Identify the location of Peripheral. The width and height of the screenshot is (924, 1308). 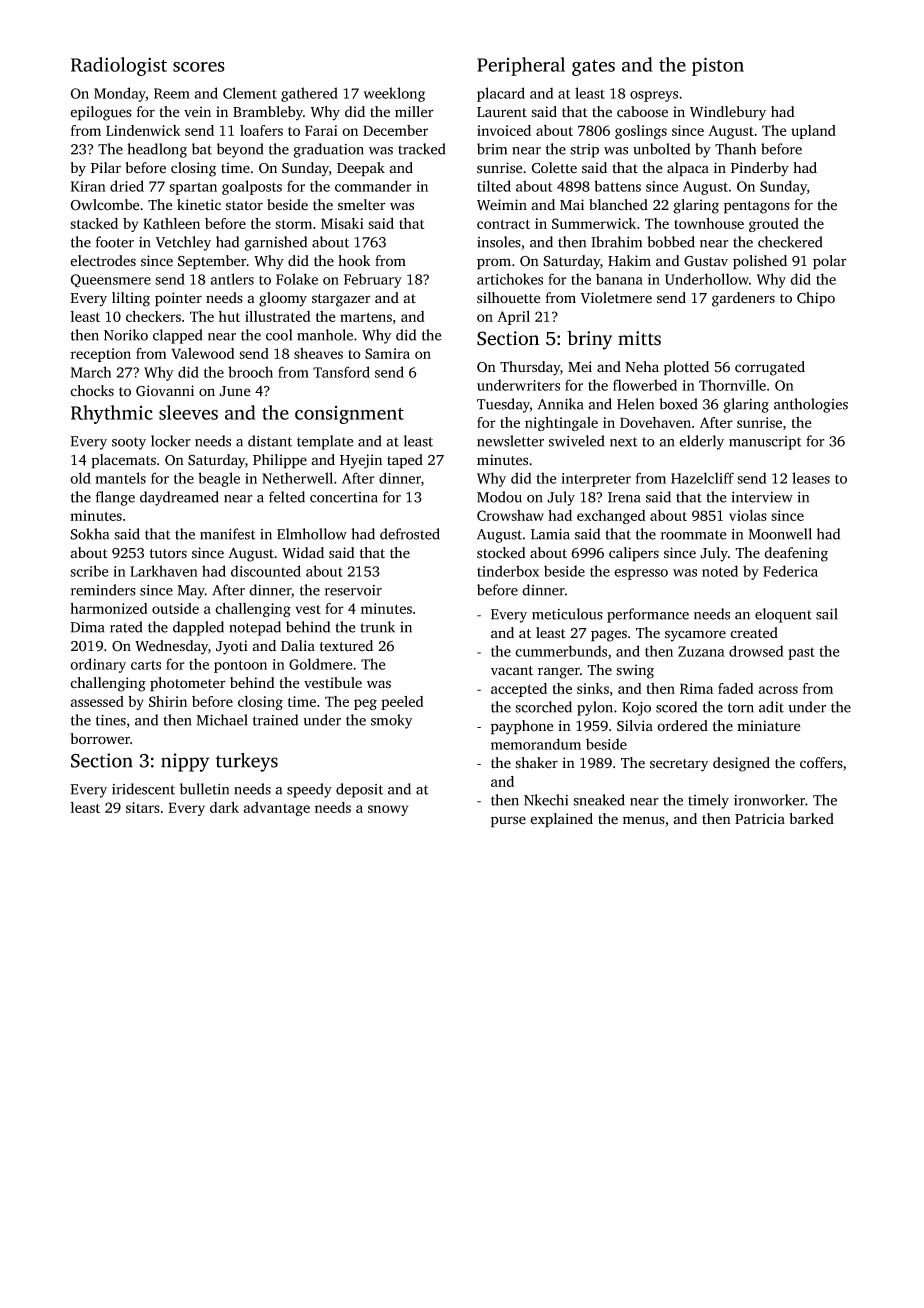
(521, 66).
